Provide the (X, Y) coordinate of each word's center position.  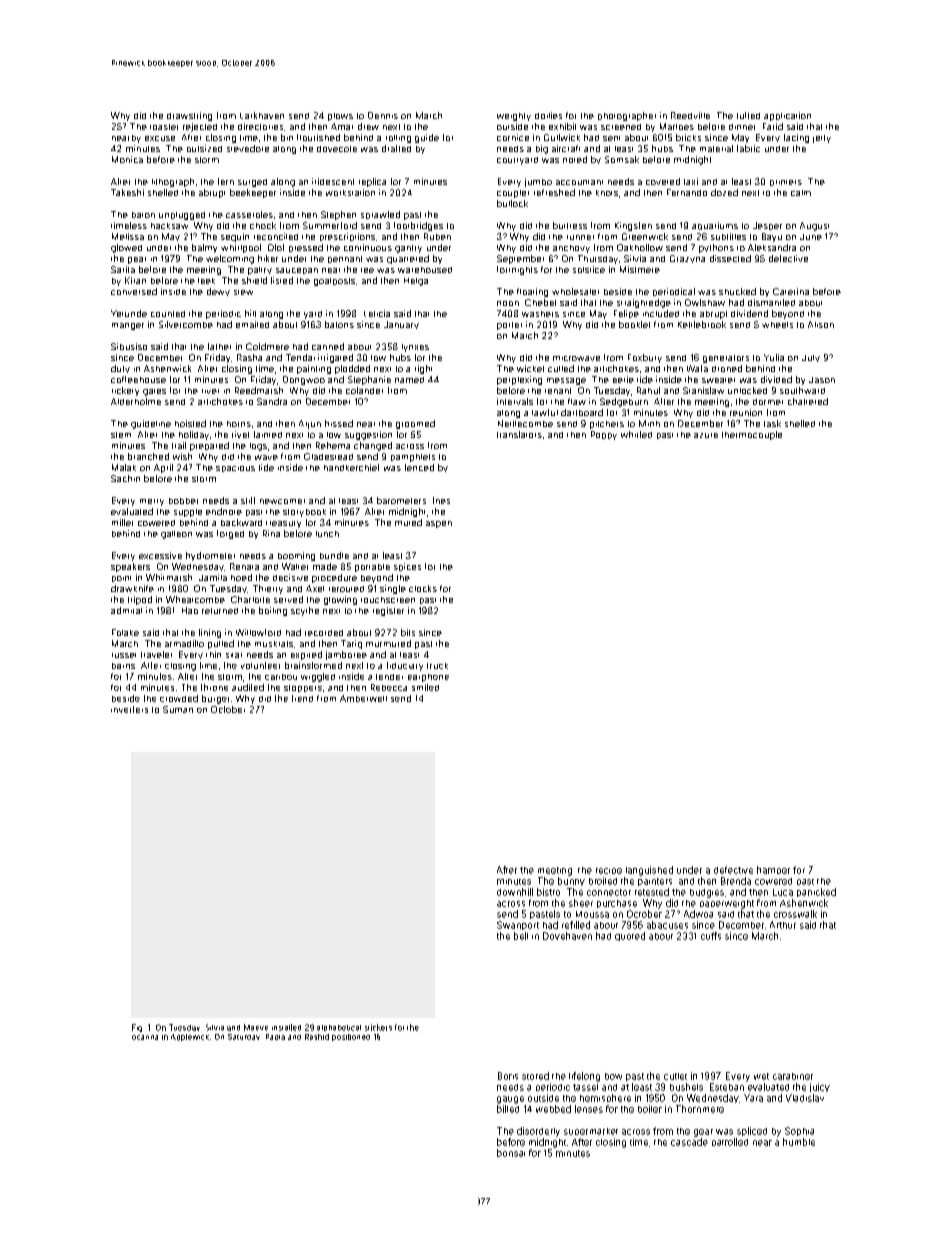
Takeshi (127, 192)
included (661, 313)
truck (437, 666)
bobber (183, 501)
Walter (295, 566)
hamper (773, 870)
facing (796, 138)
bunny (571, 881)
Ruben (437, 236)
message (566, 381)
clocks (423, 588)
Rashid (317, 1037)
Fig (137, 1028)
